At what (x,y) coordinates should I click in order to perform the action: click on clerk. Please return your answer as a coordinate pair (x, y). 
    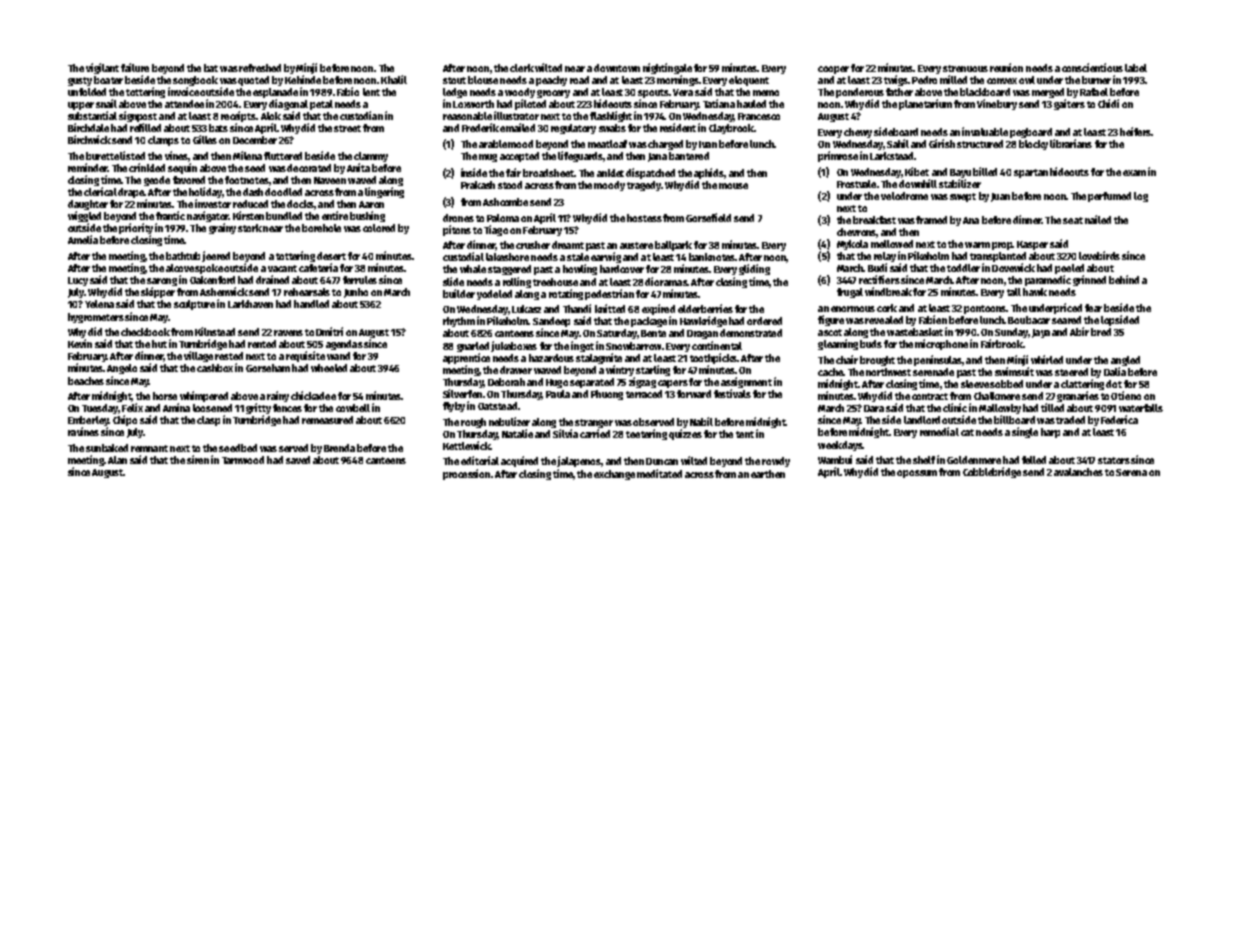
    Looking at the image, I should click on (522, 68).
